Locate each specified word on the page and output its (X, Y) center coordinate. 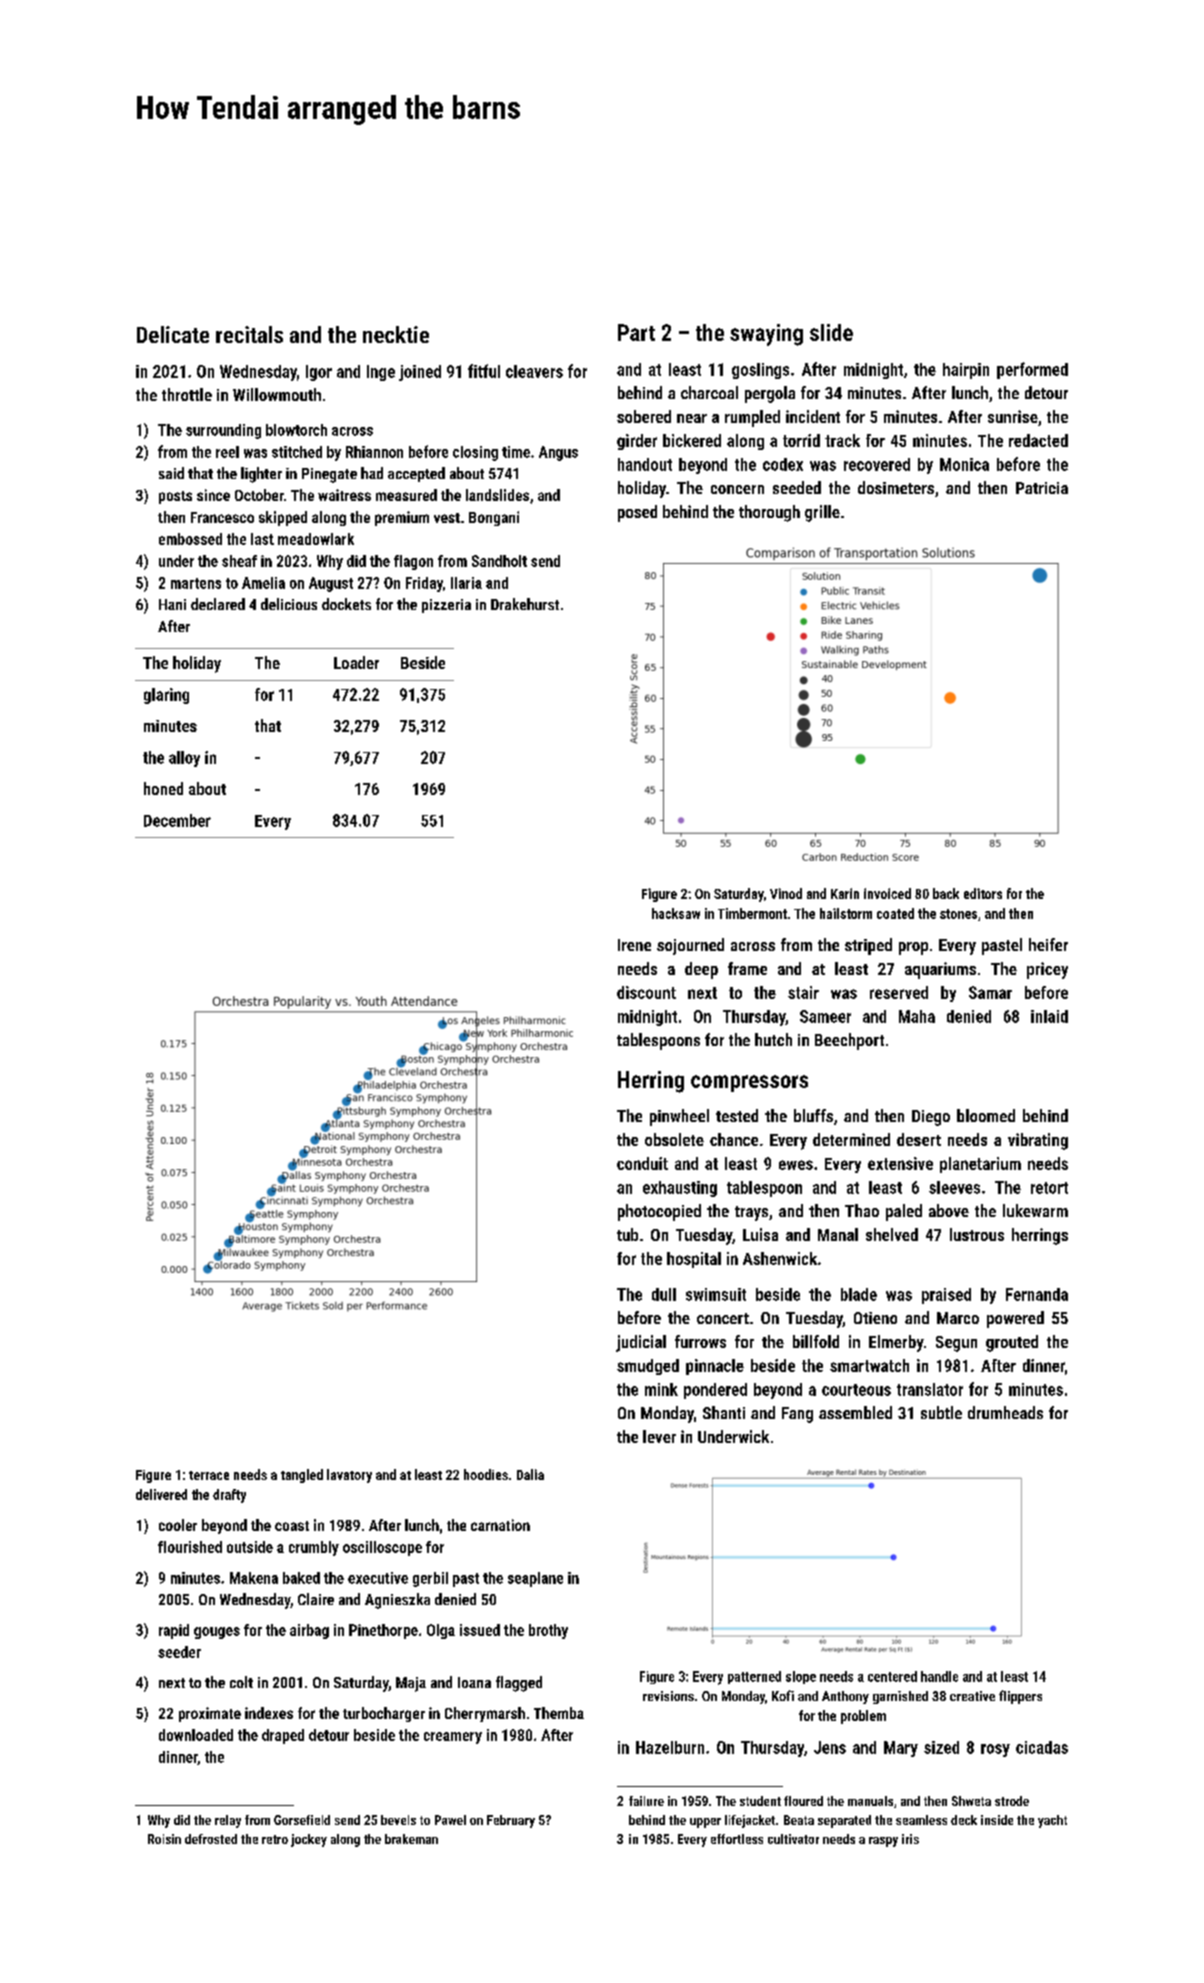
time (516, 452)
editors (983, 893)
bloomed (986, 1115)
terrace (209, 1475)
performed (1032, 370)
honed (163, 788)
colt (241, 1682)
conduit (642, 1163)
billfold (816, 1341)
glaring (166, 696)
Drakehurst (525, 604)
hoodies (486, 1474)
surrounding (223, 431)
